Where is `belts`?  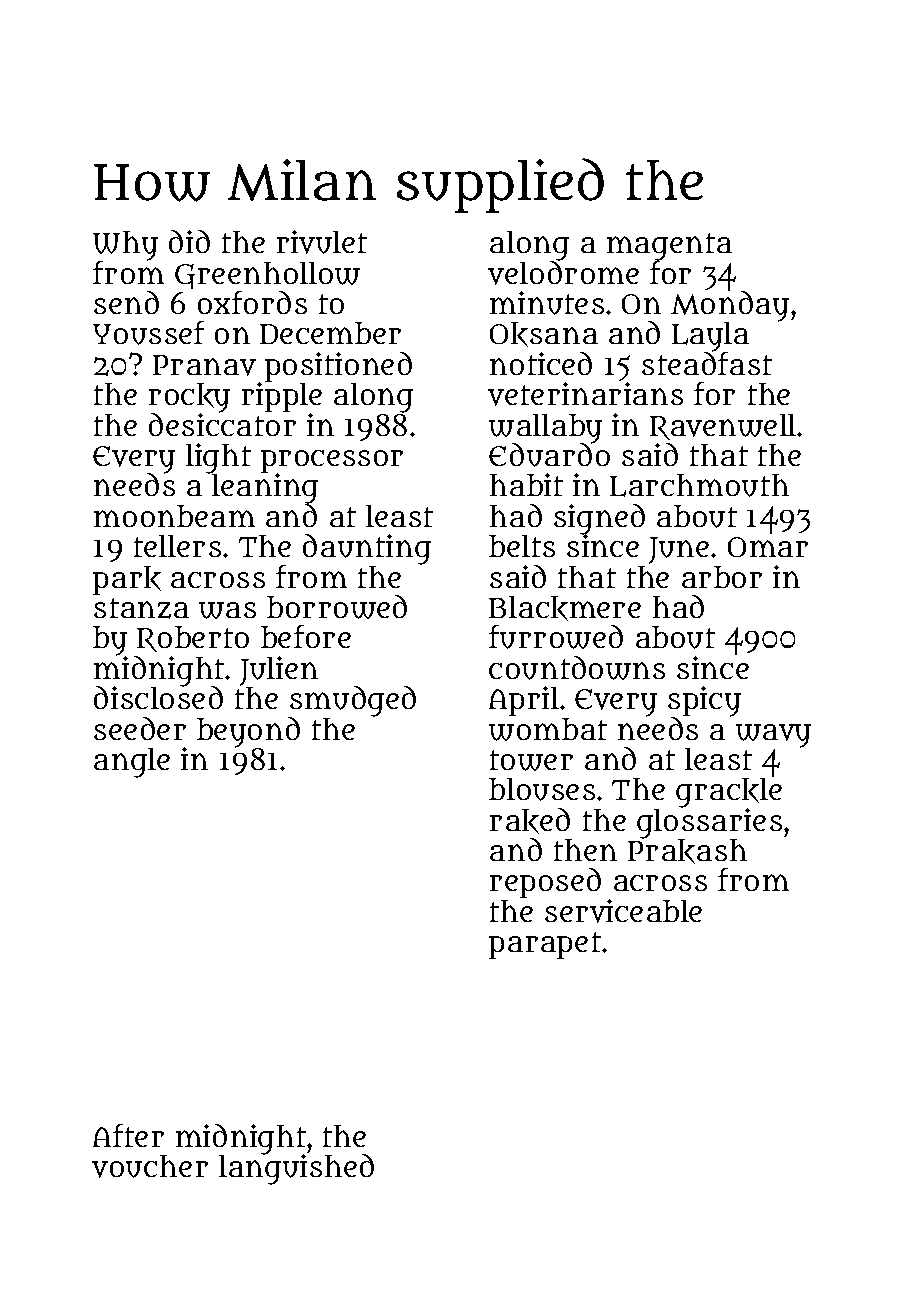 belts is located at coordinates (522, 546).
